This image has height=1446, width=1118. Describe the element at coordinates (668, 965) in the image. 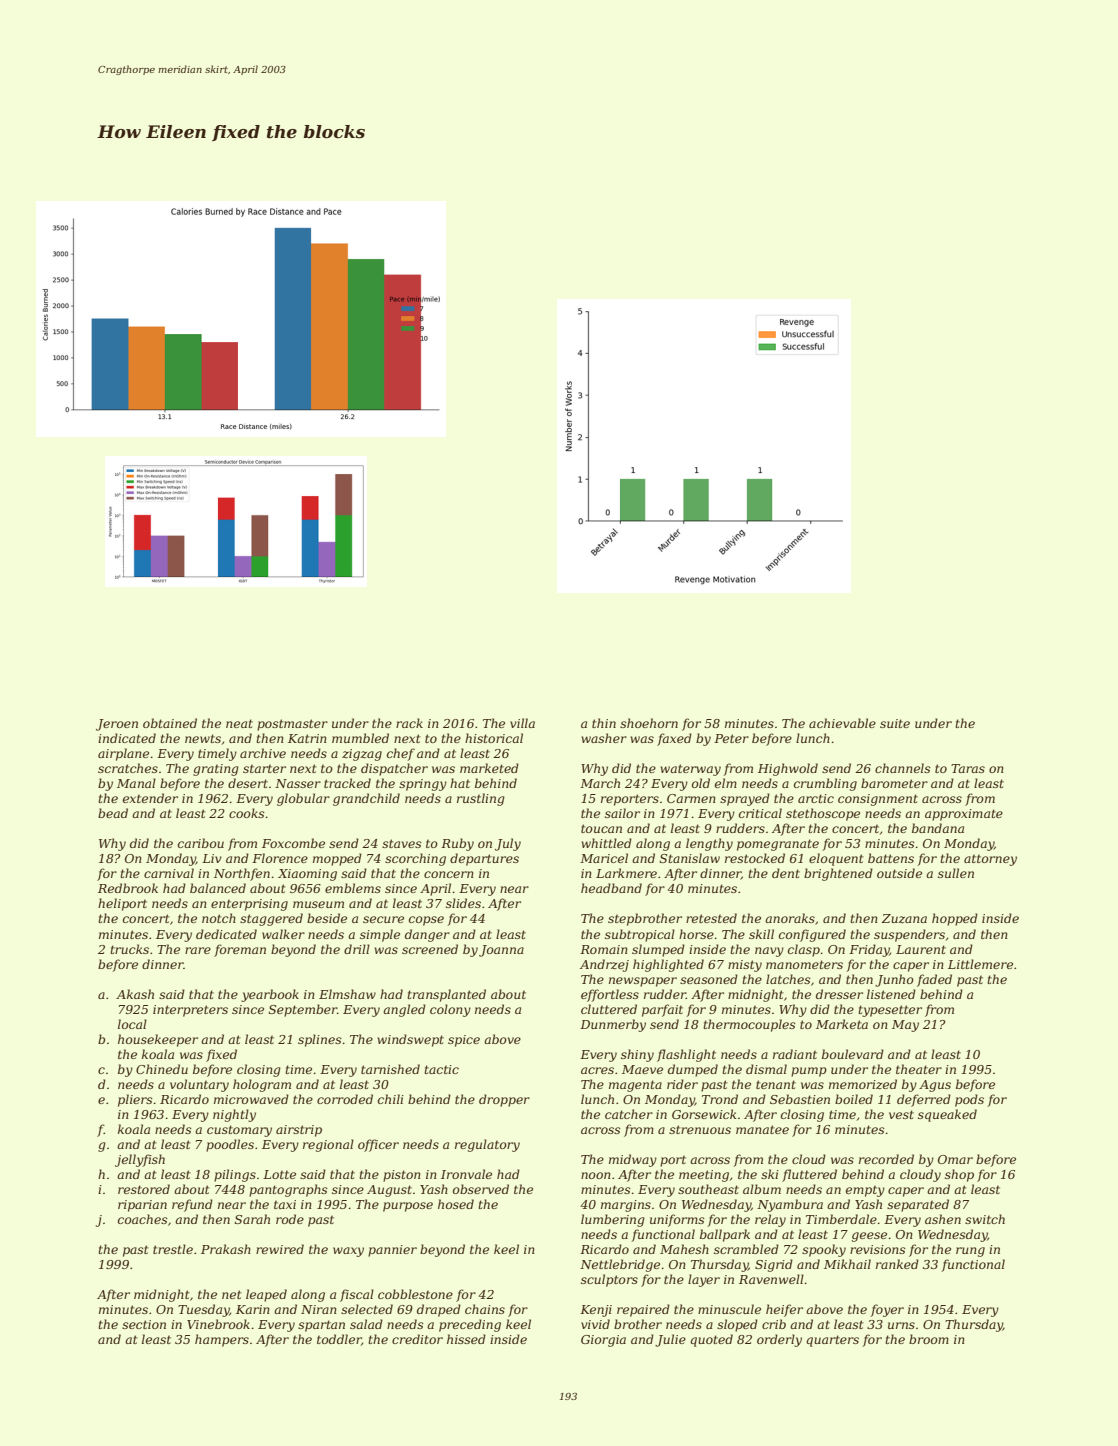

I see `highlighted` at that location.
